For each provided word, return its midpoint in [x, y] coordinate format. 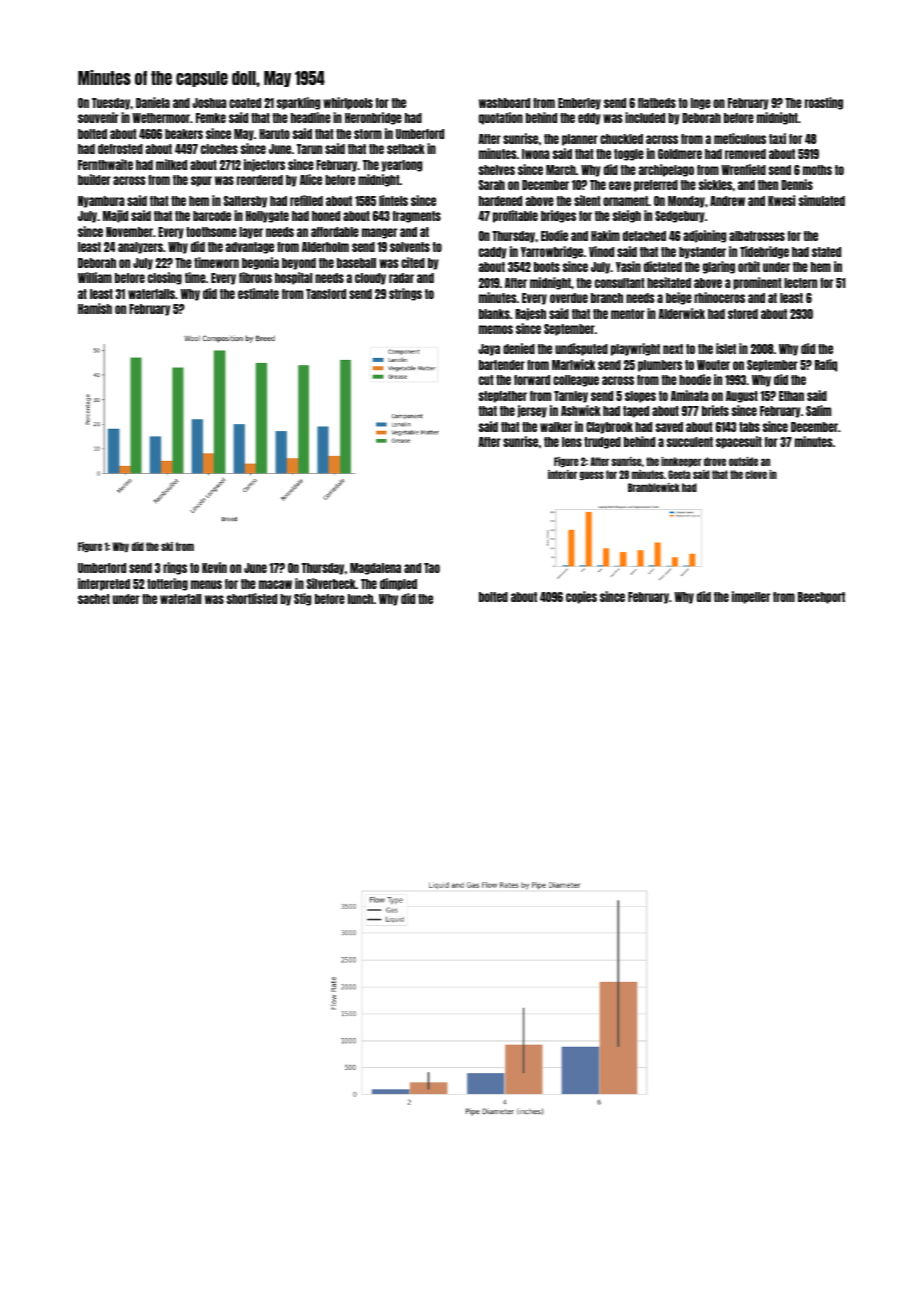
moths [817, 170]
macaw [275, 584]
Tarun [309, 149]
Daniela [153, 102]
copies [581, 597]
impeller [751, 597]
